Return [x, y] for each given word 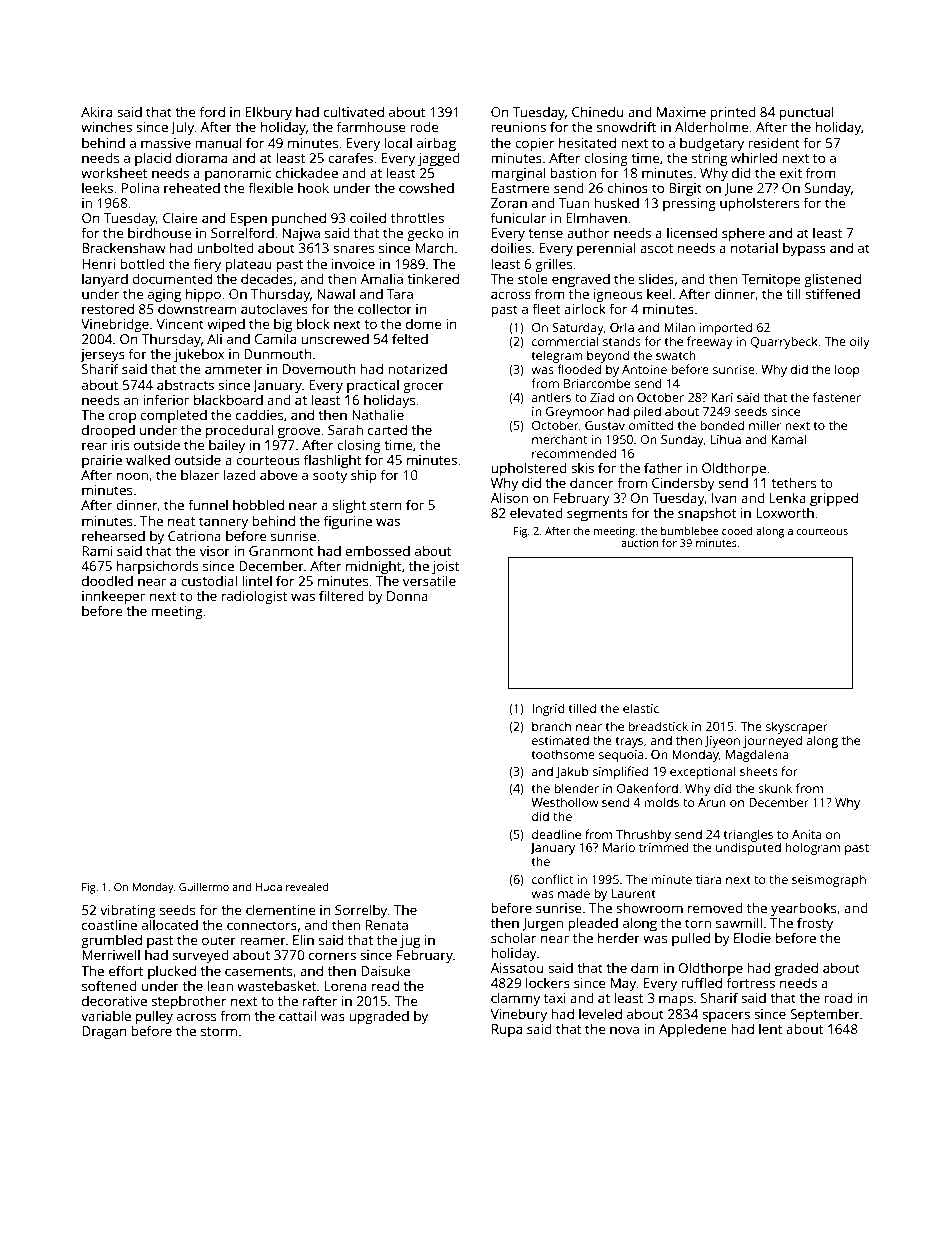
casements [258, 971]
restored [108, 308]
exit [791, 173]
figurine [348, 522]
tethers [793, 482]
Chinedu [598, 111]
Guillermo [204, 886]
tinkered [433, 278]
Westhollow [565, 802]
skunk [775, 788]
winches [106, 126]
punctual [806, 113]
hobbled [258, 504]
